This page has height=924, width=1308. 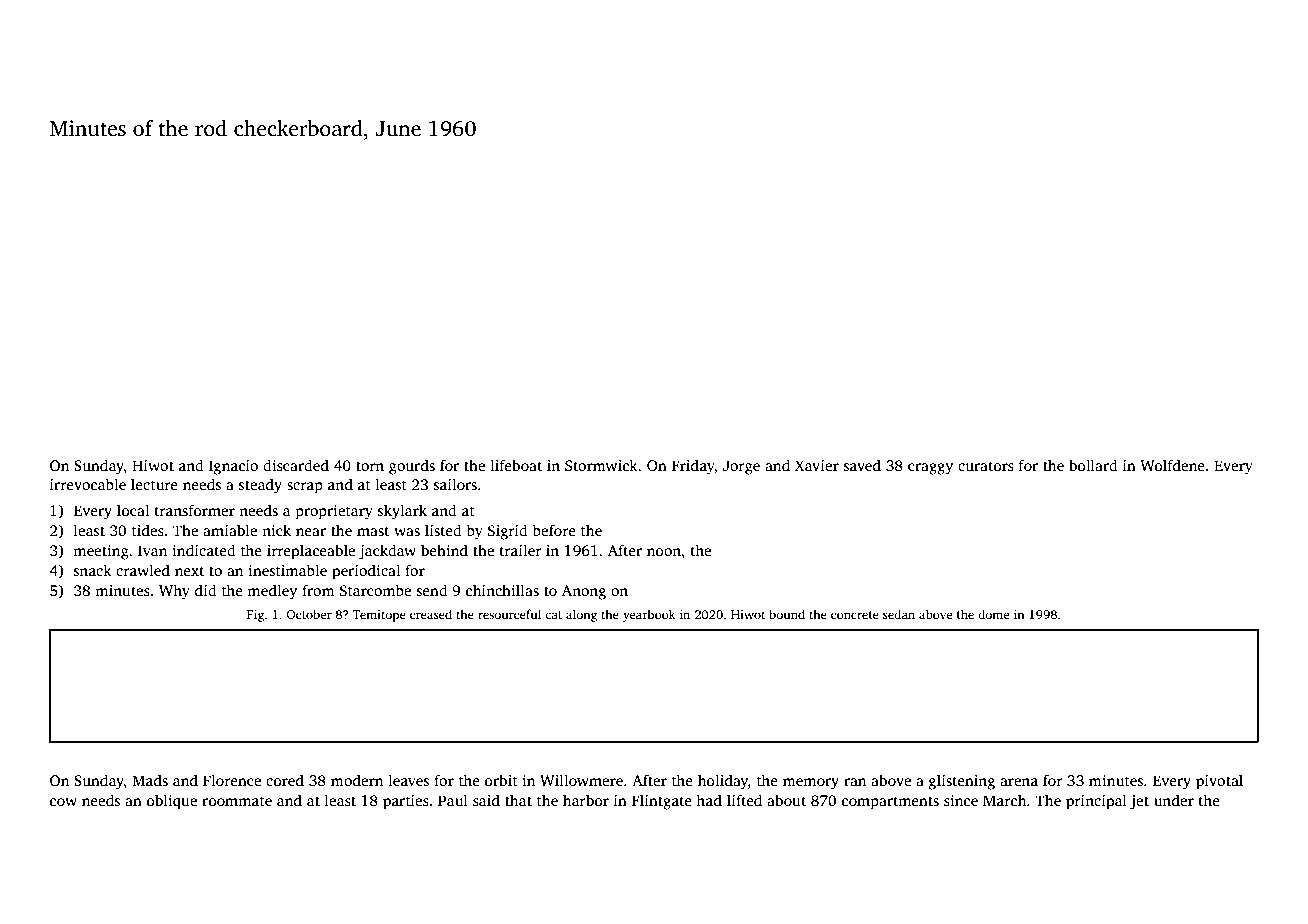 What do you see at coordinates (379, 616) in the page?
I see `Temitope` at bounding box center [379, 616].
